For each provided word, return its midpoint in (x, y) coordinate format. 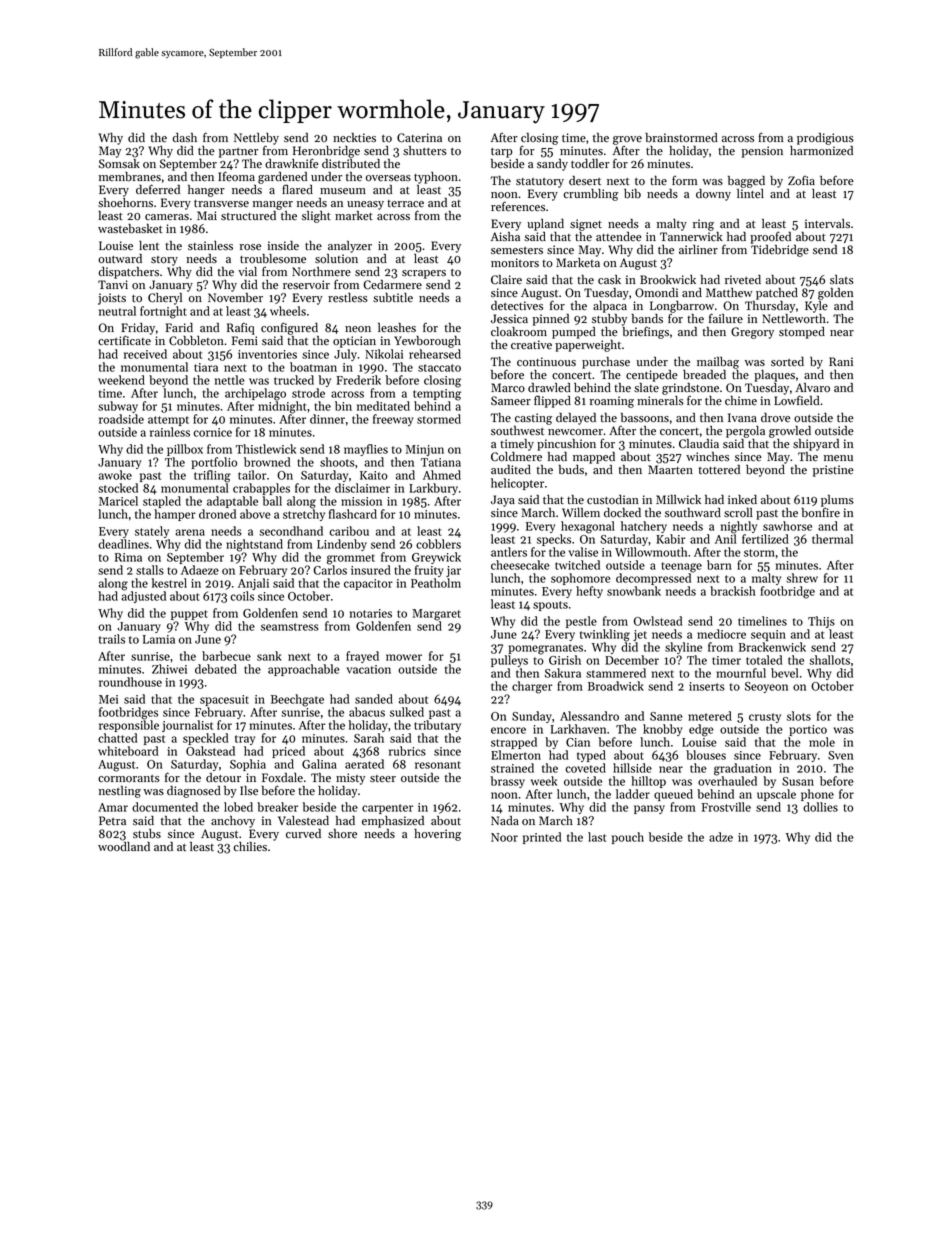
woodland (124, 847)
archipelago (255, 394)
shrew (802, 578)
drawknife (292, 163)
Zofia (801, 180)
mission (361, 501)
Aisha (505, 236)
